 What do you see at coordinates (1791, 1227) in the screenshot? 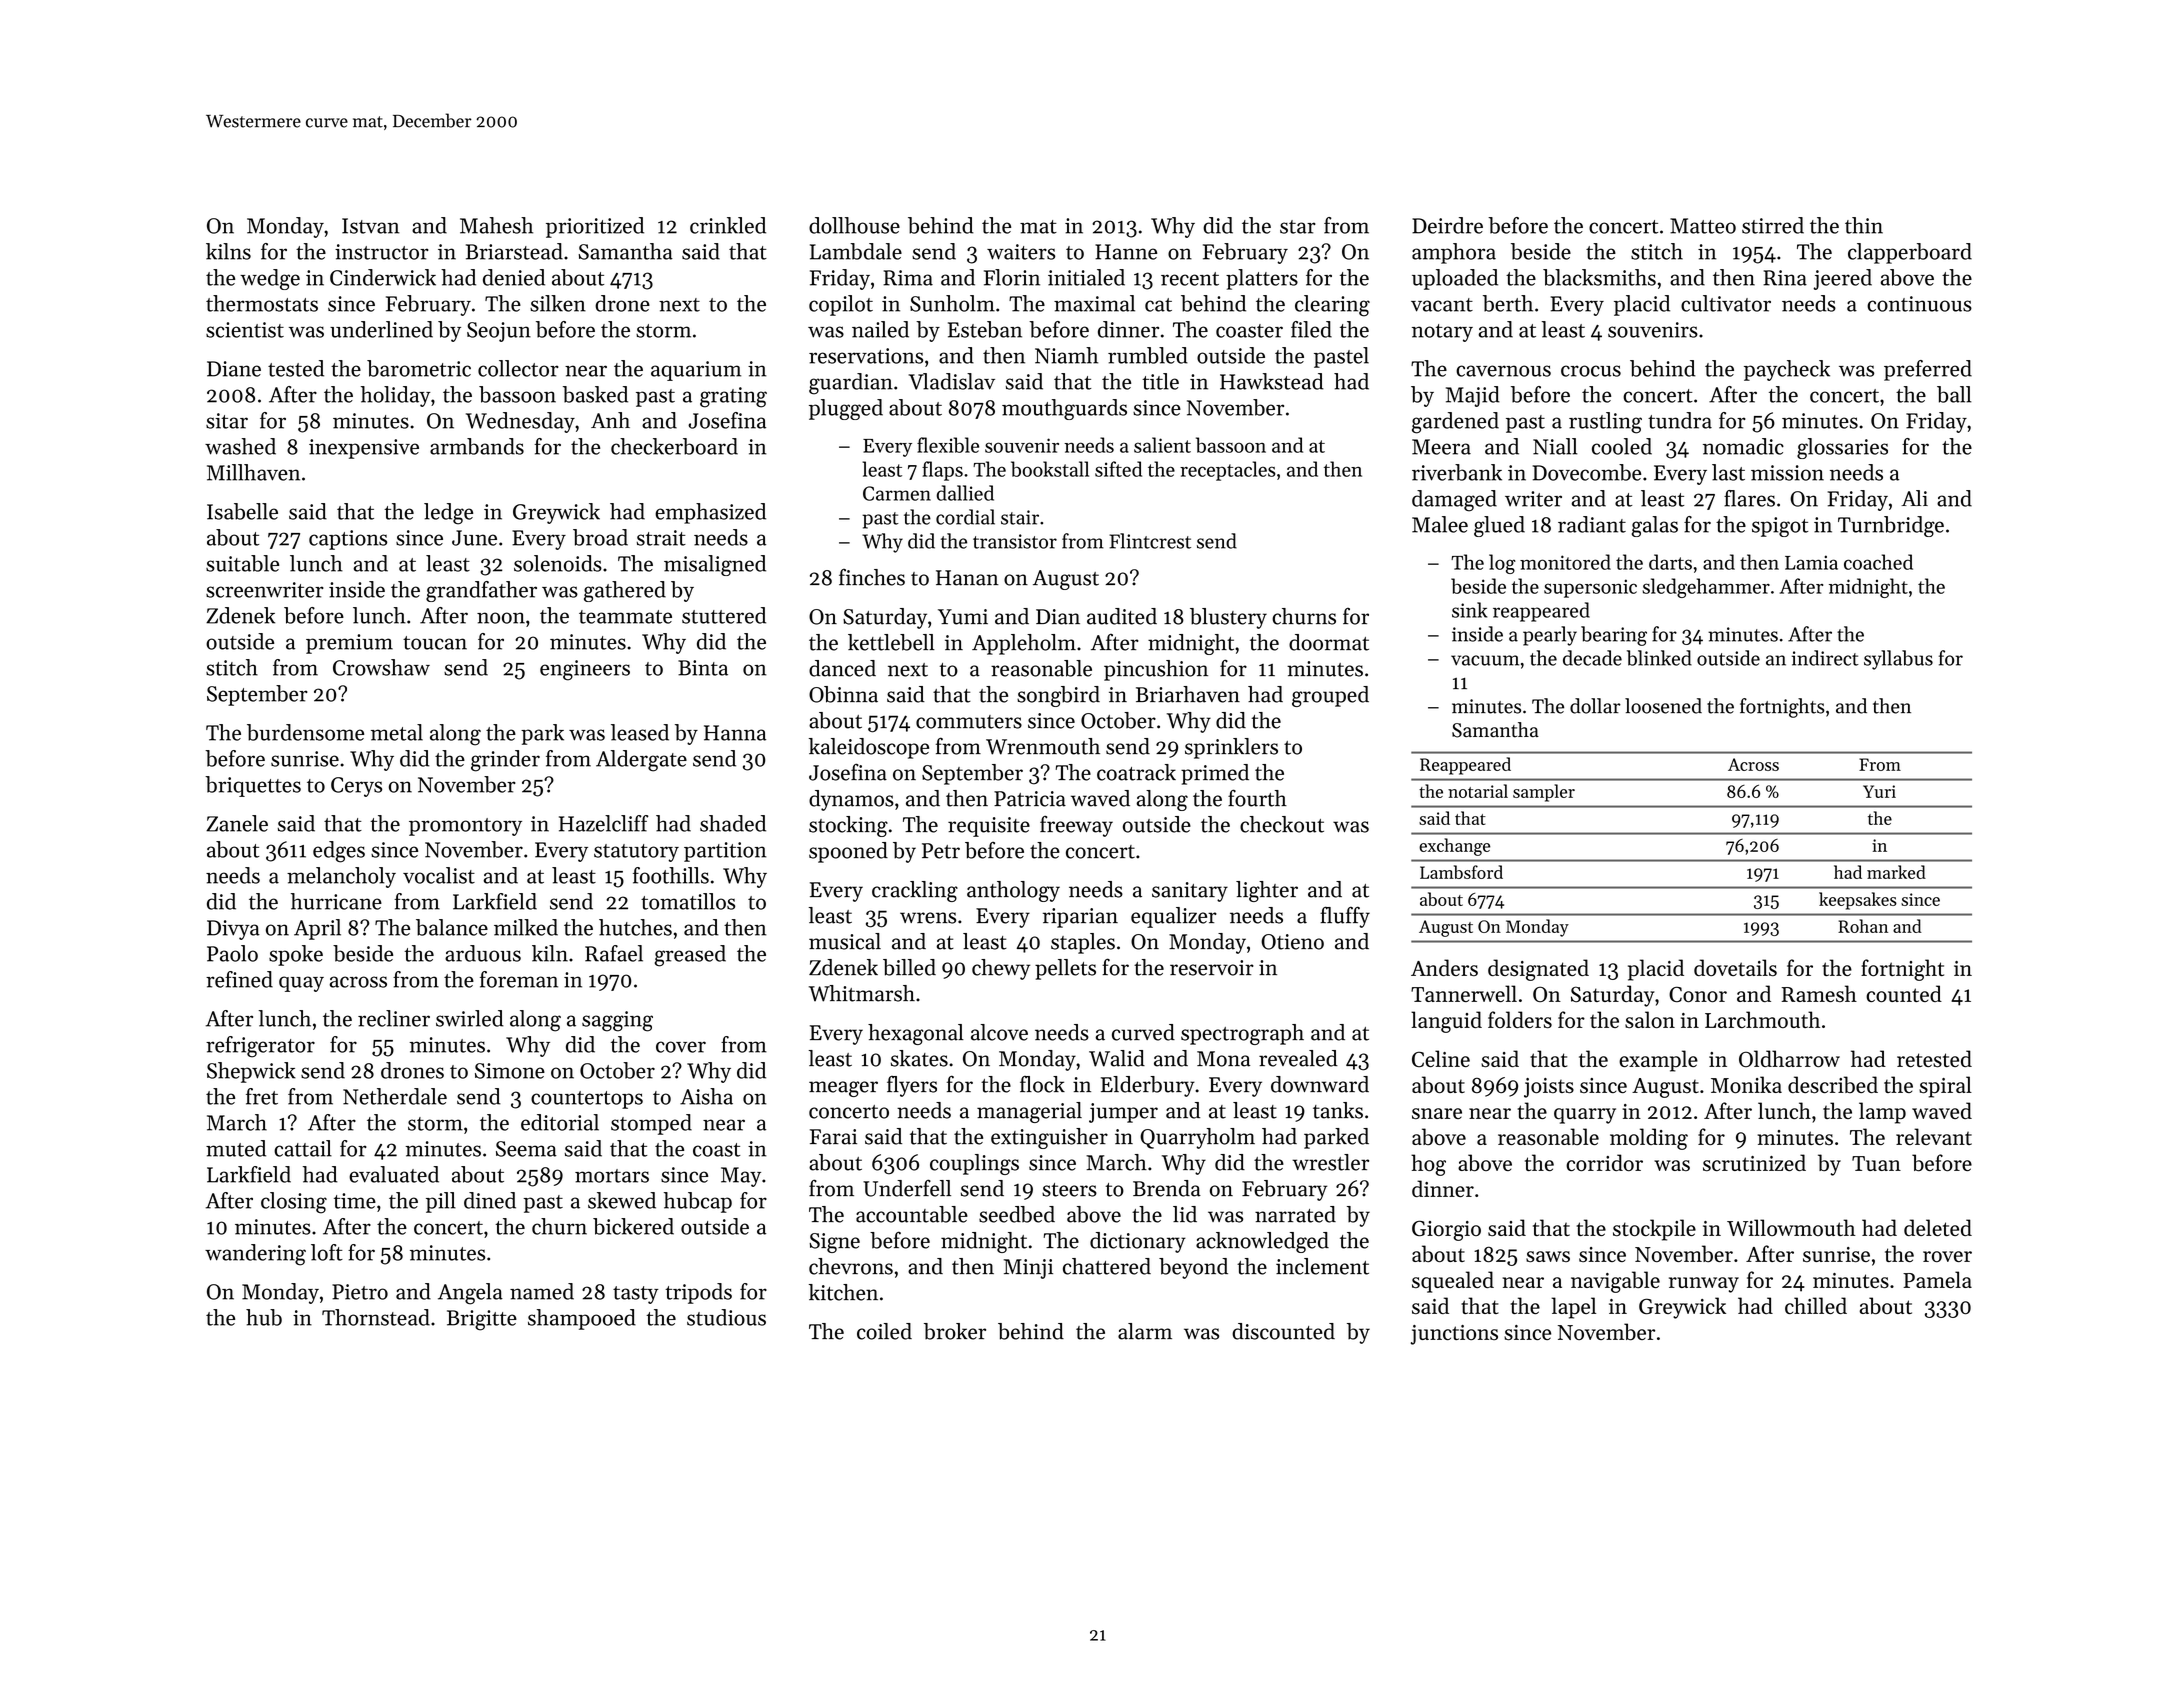
I see `Willowmouth` at bounding box center [1791, 1227].
